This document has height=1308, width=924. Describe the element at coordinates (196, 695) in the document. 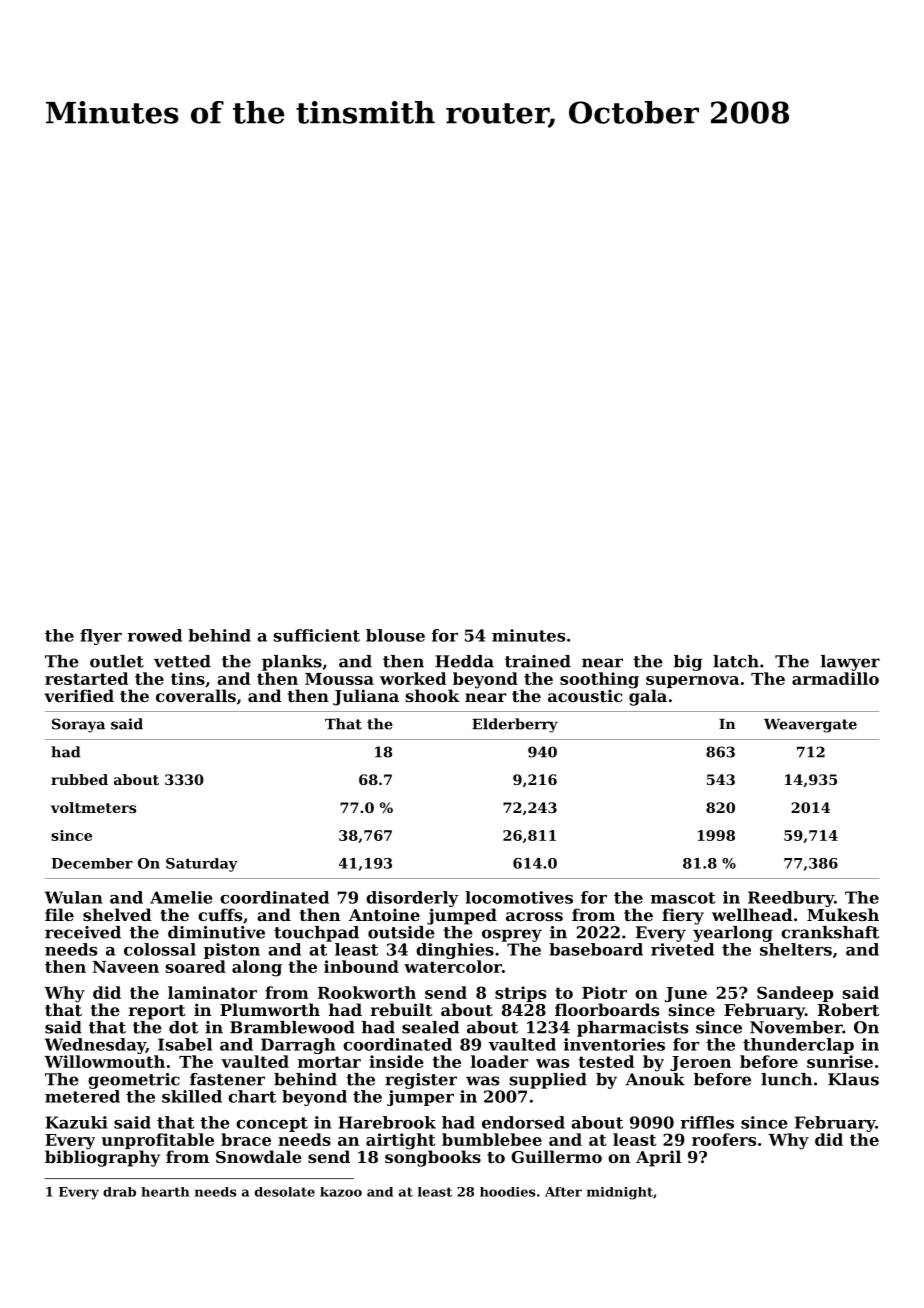

I see `coveralls` at that location.
